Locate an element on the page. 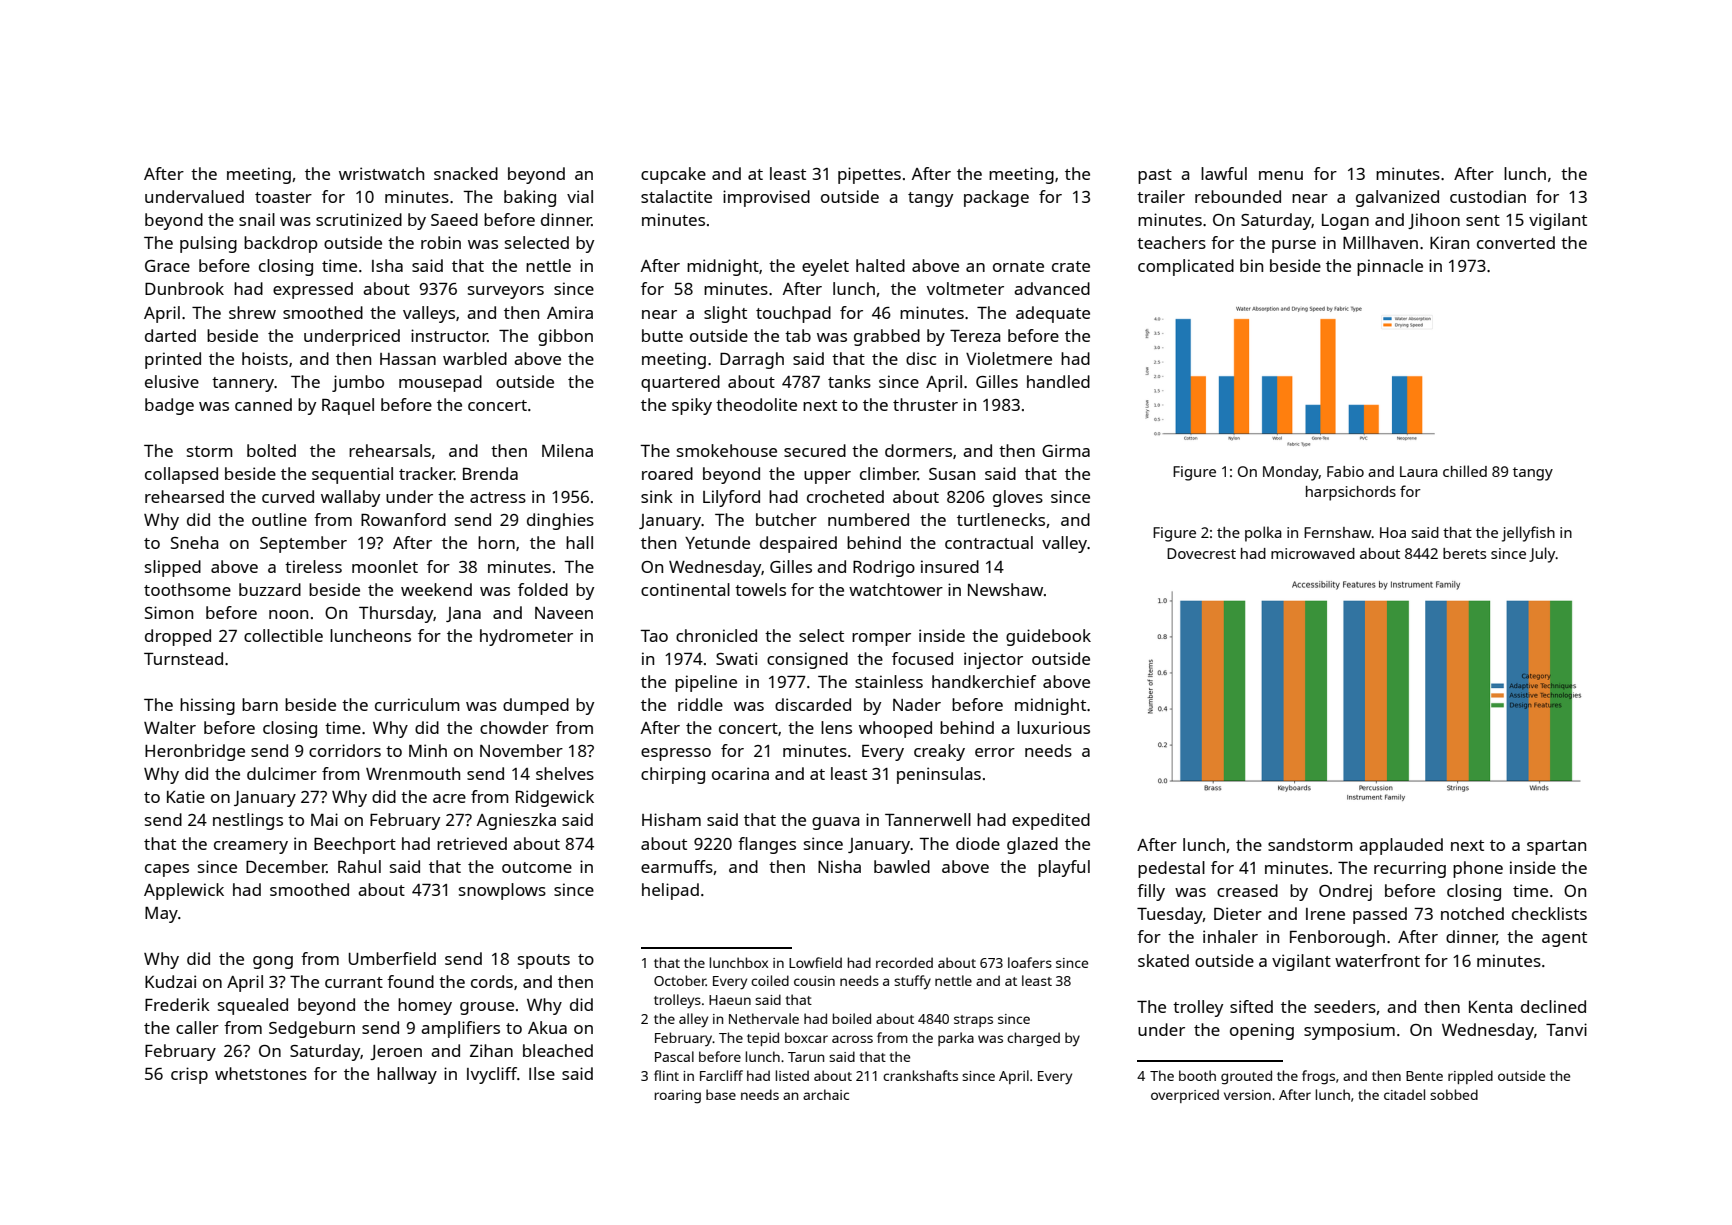 This document has height=1225, width=1732. chronicled is located at coordinates (716, 635).
